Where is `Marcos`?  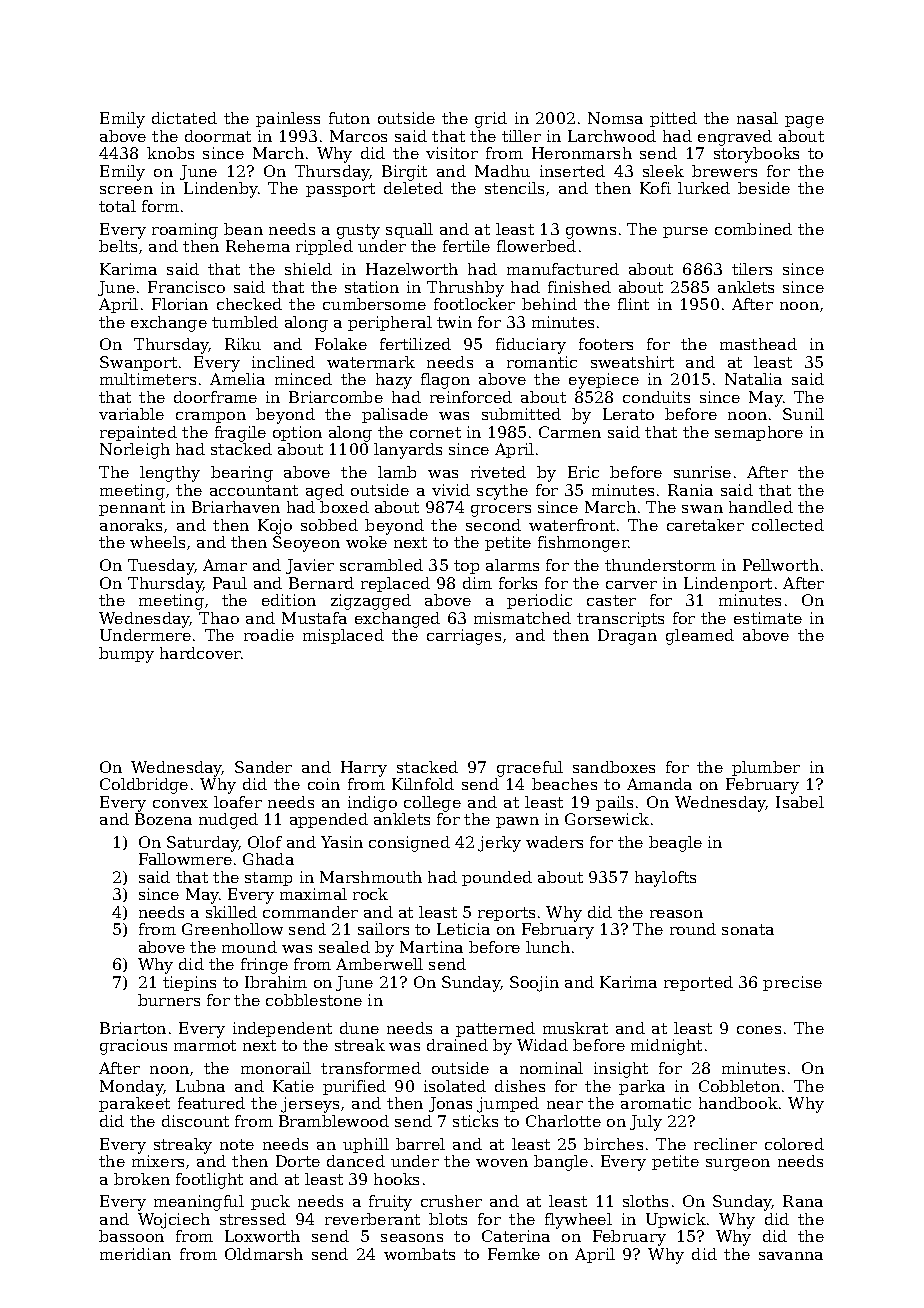
Marcos is located at coordinates (358, 136).
